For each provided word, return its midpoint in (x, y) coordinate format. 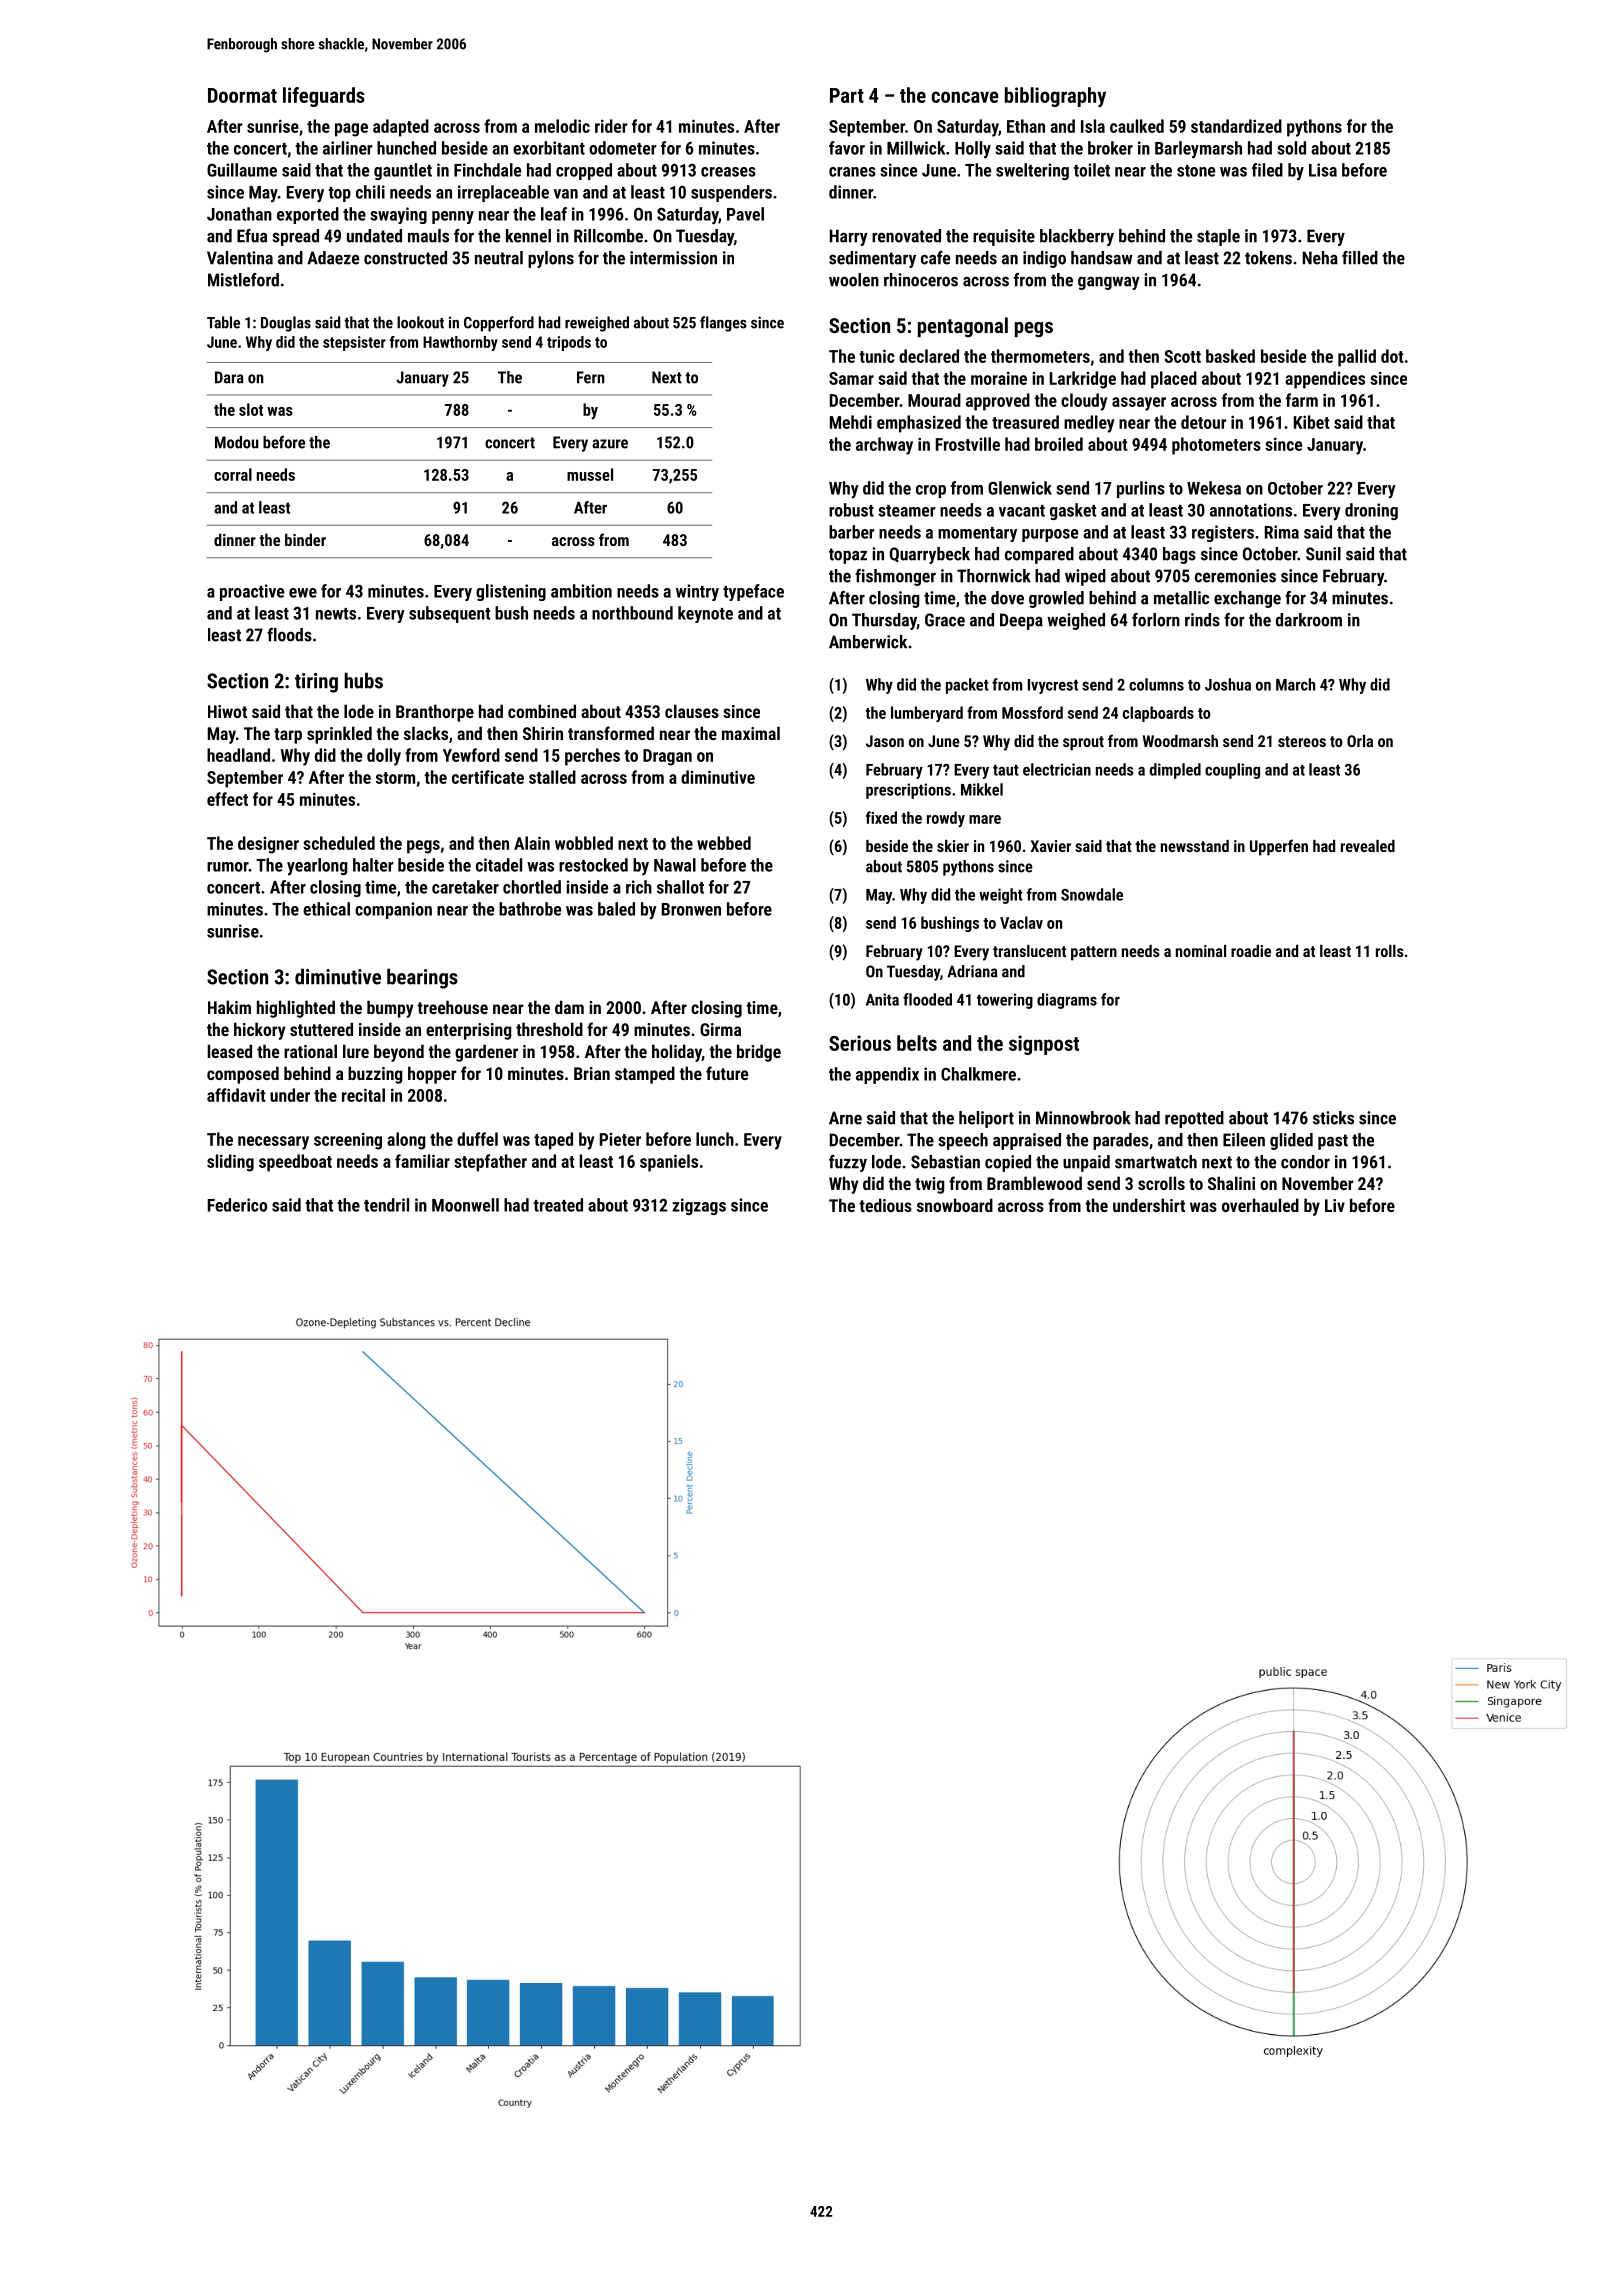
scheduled (339, 843)
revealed (1368, 846)
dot (1392, 356)
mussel (590, 474)
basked (1230, 356)
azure (610, 444)
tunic (877, 356)
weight (1001, 896)
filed (1267, 170)
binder (305, 539)
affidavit (236, 1095)
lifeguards (324, 97)
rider (611, 126)
